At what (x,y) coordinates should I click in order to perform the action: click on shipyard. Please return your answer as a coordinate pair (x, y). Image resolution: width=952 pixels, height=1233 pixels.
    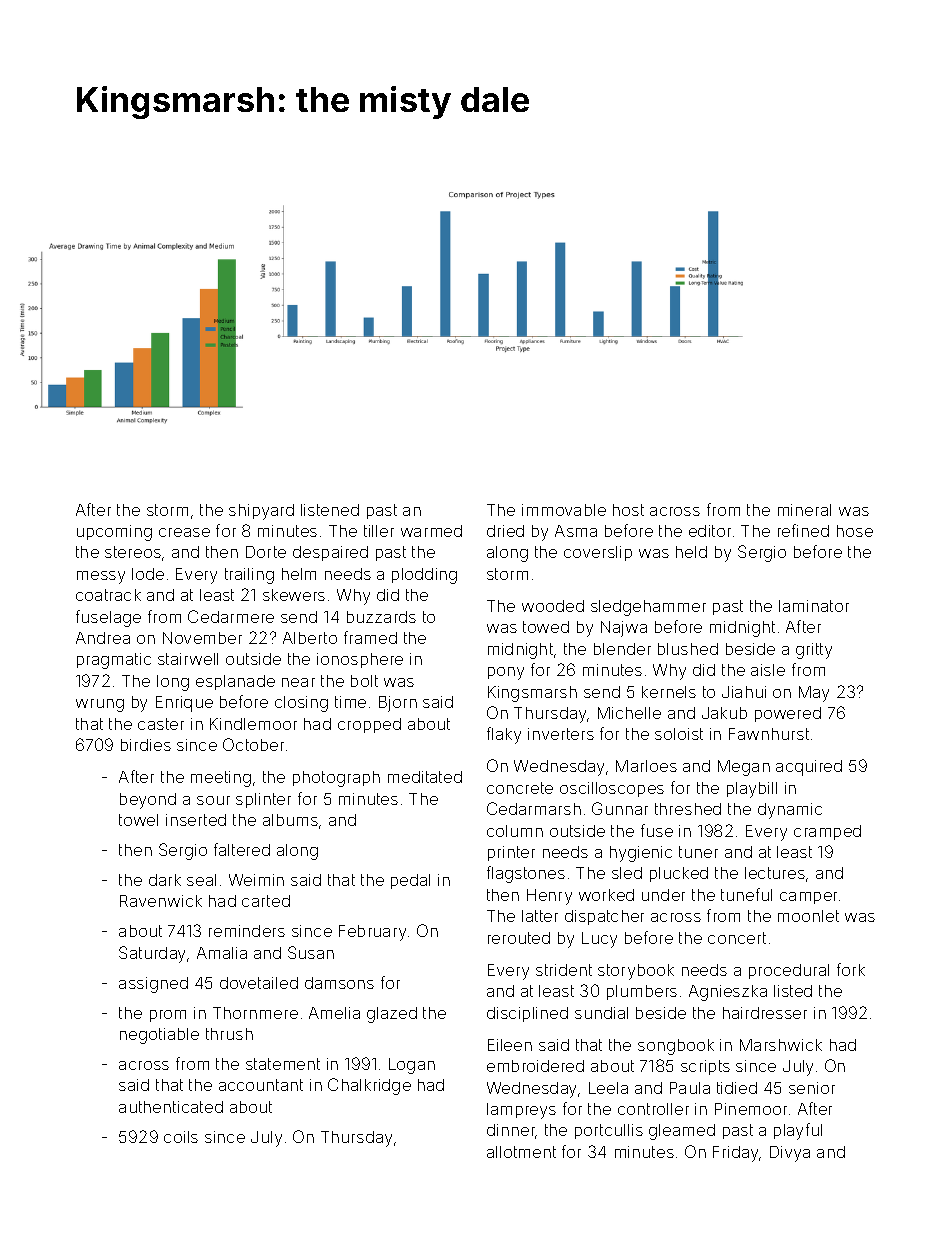
    Looking at the image, I should click on (261, 512).
